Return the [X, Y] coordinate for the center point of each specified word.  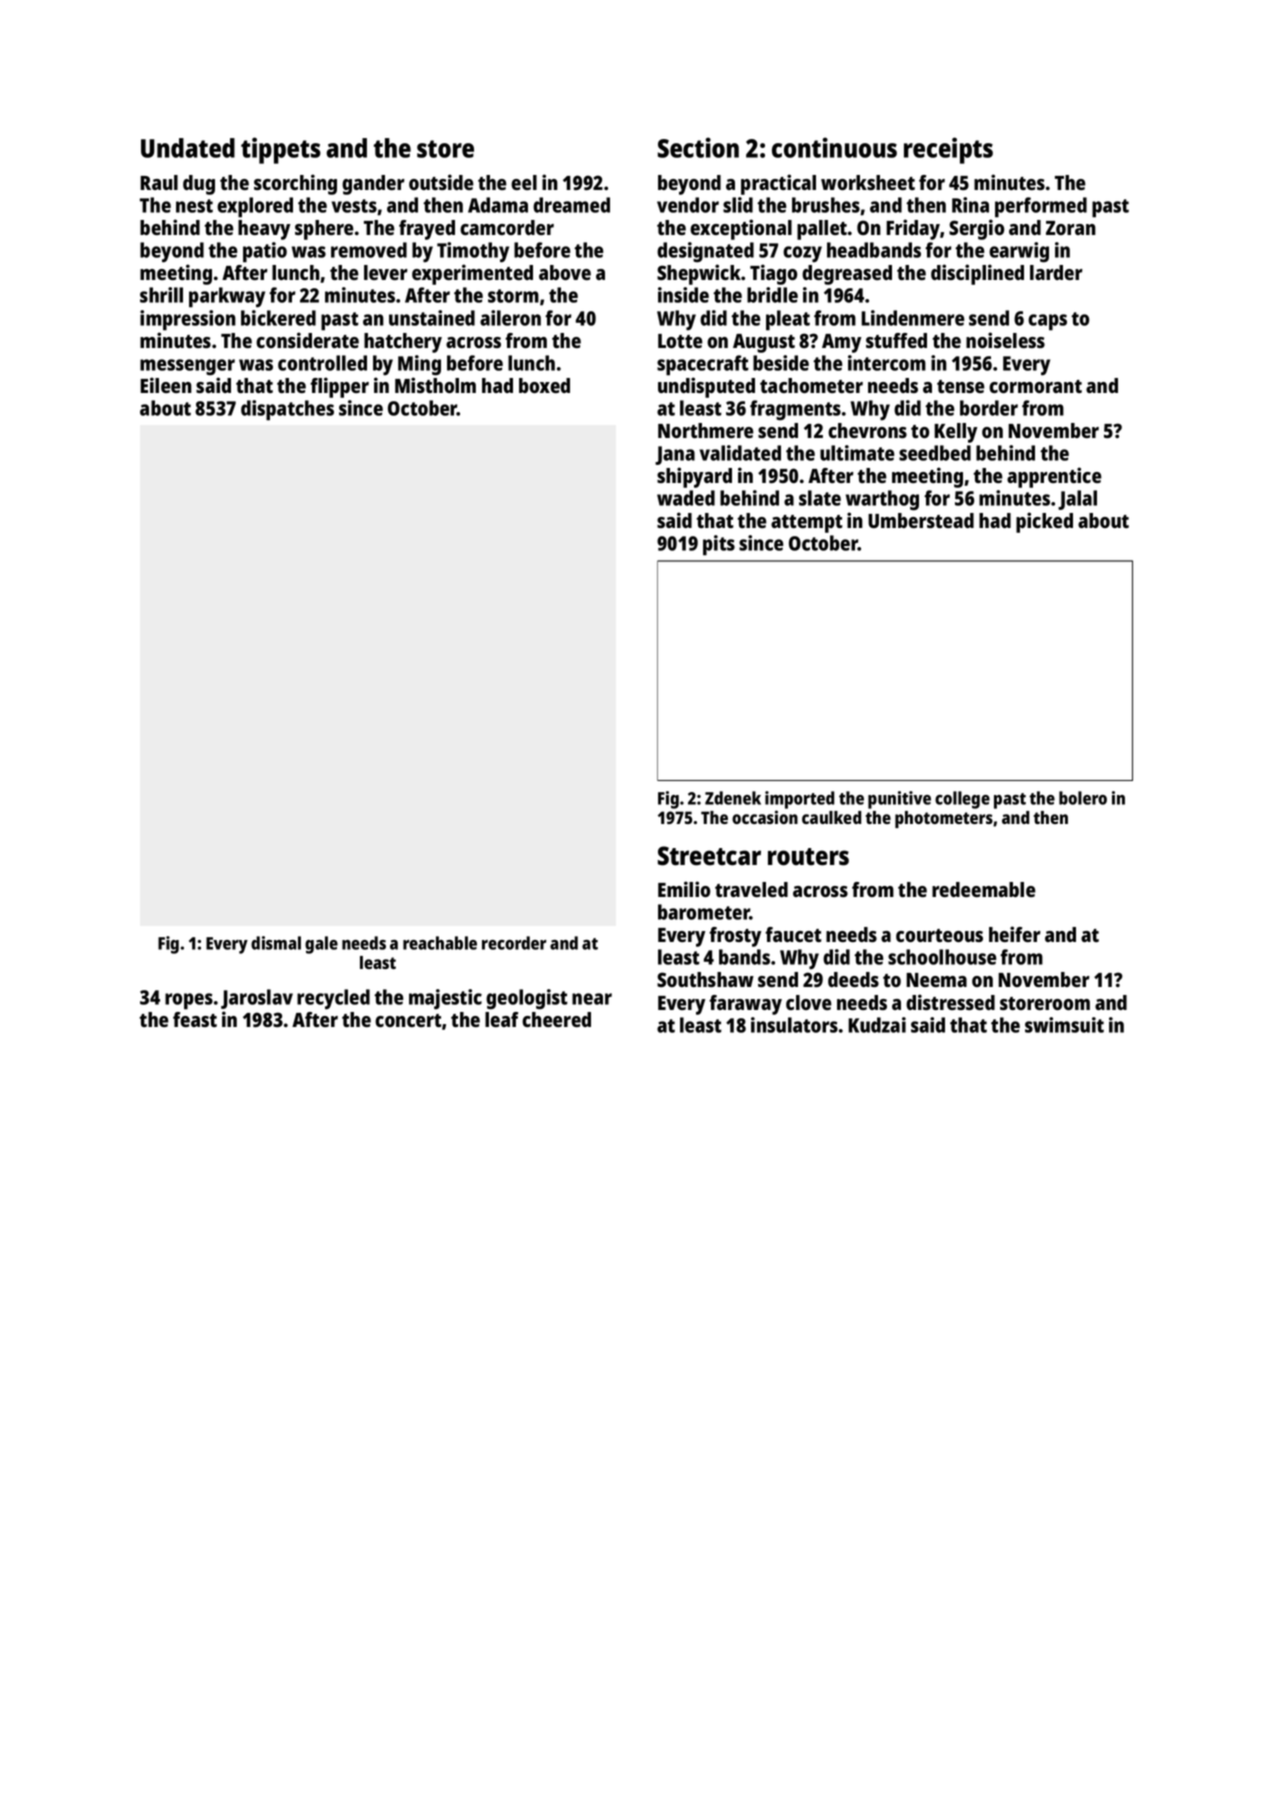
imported [799, 800]
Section [698, 147]
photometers [944, 819]
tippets [281, 150]
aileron [510, 318]
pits [719, 545]
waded [686, 498]
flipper [339, 387]
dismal [276, 943]
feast [195, 1019]
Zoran [1071, 228]
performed [1041, 207]
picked [1044, 522]
